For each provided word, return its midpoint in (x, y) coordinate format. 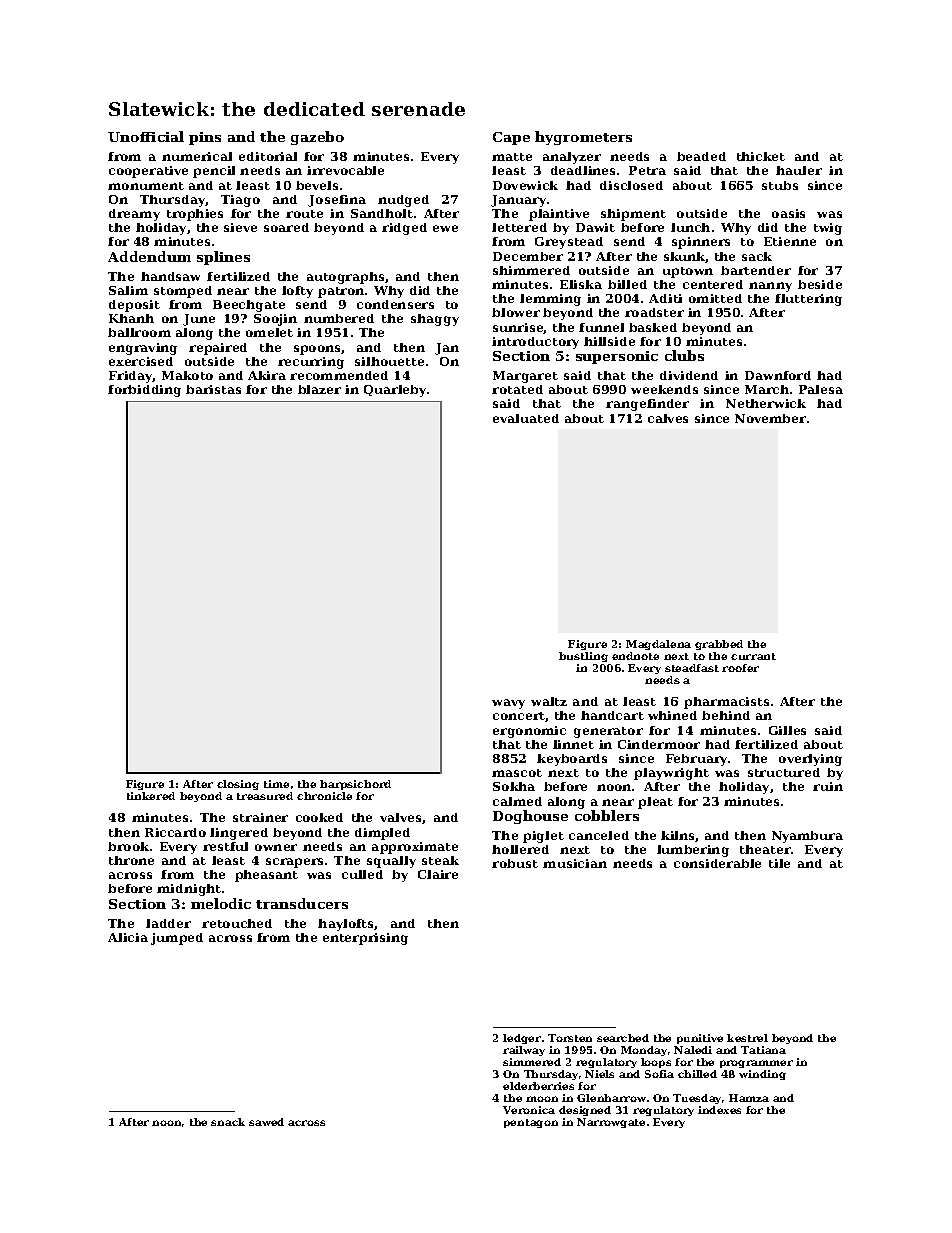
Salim (128, 290)
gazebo (317, 138)
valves (400, 817)
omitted (715, 298)
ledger (522, 1039)
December (528, 256)
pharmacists (726, 703)
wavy (508, 704)
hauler (799, 170)
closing (238, 785)
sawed (266, 1122)
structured (784, 772)
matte (512, 157)
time (276, 784)
